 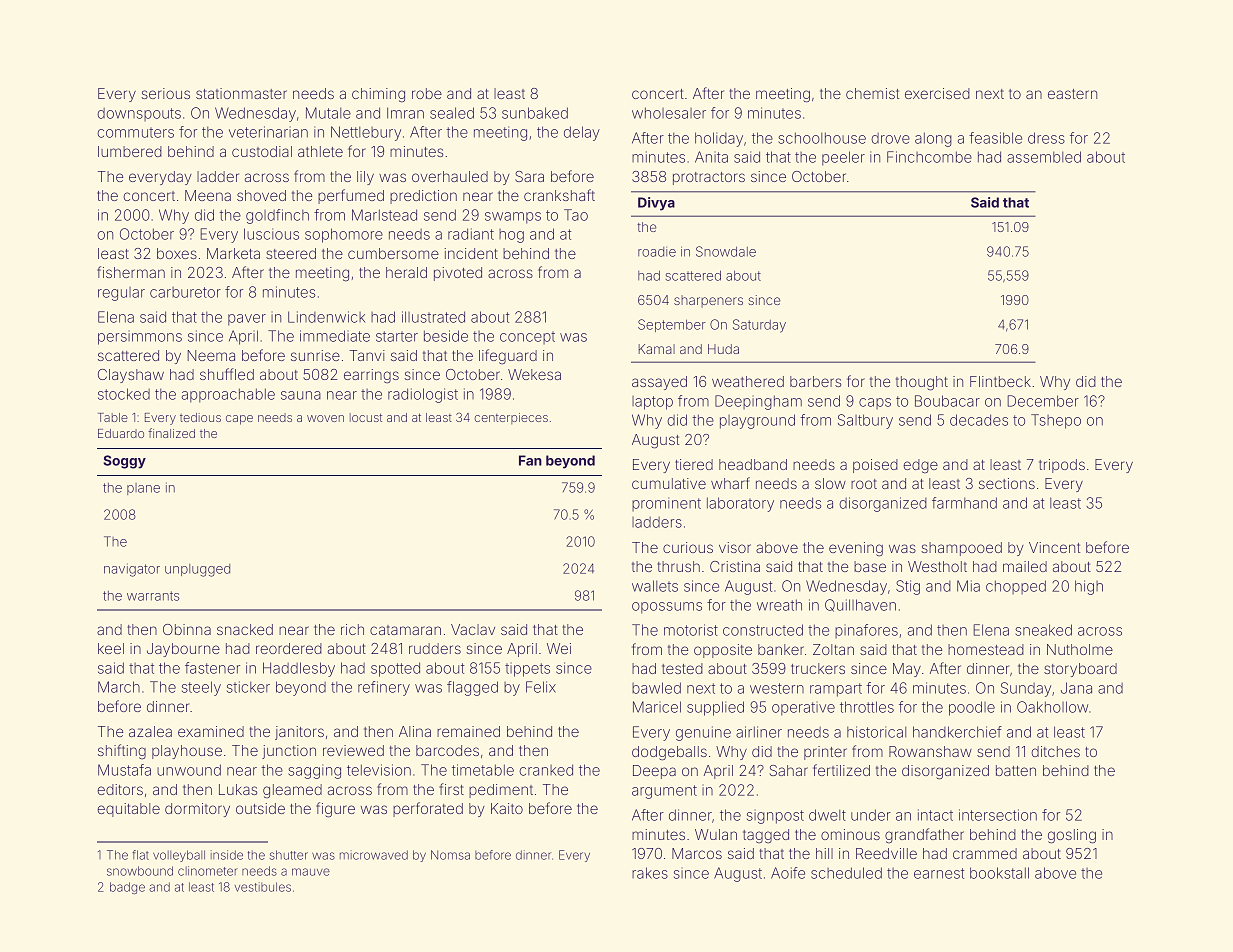 What do you see at coordinates (657, 707) in the screenshot?
I see `Maricel` at bounding box center [657, 707].
